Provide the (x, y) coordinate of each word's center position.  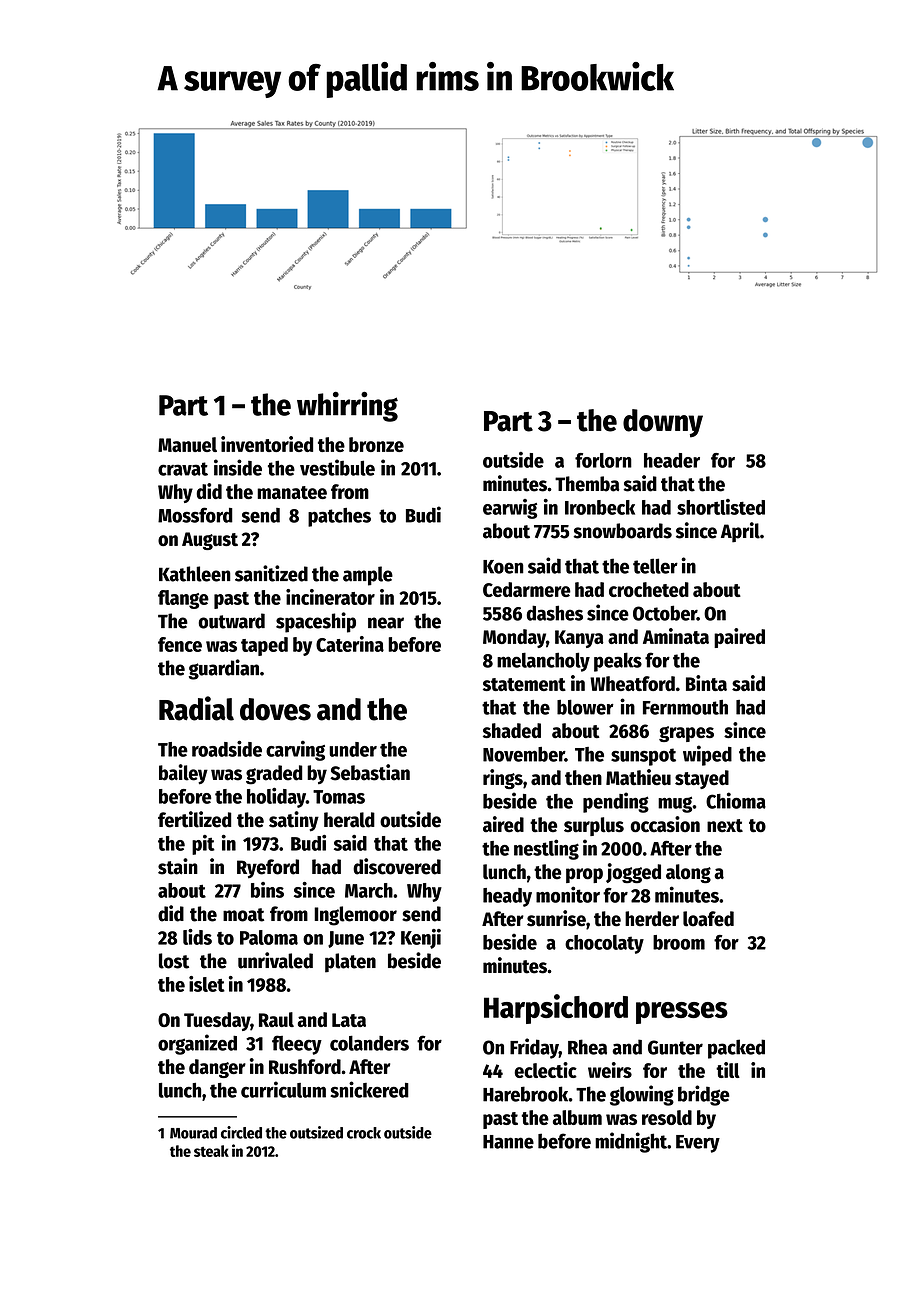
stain (178, 866)
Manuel (187, 444)
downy (663, 423)
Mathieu (638, 777)
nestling (546, 849)
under (353, 749)
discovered (397, 866)
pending (616, 802)
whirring (347, 406)
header (672, 460)
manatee (292, 492)
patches (339, 517)
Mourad (193, 1133)
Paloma (269, 937)
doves (275, 709)
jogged (633, 873)
